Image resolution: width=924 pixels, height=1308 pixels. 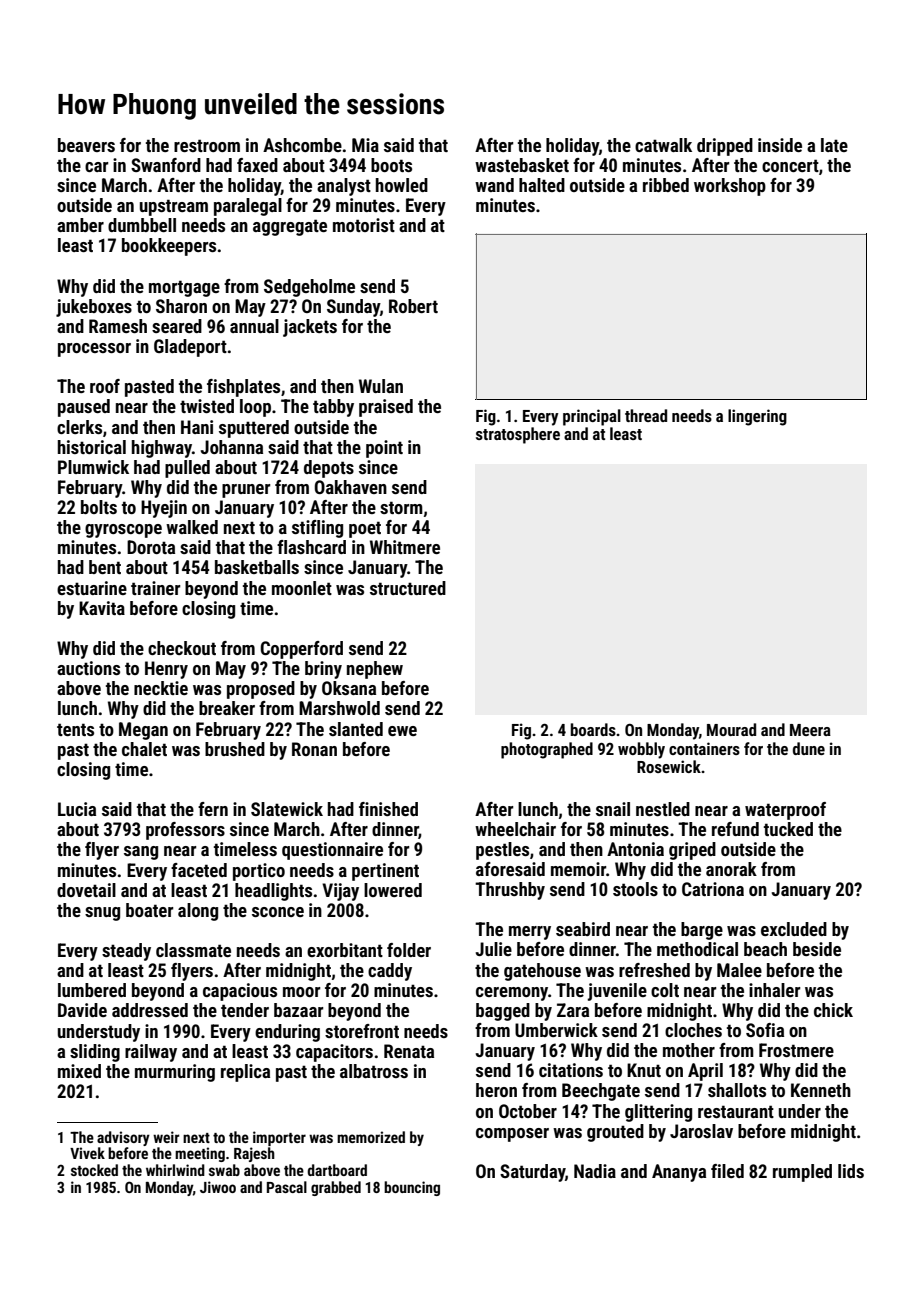 I want to click on gyroscope, so click(x=123, y=531).
